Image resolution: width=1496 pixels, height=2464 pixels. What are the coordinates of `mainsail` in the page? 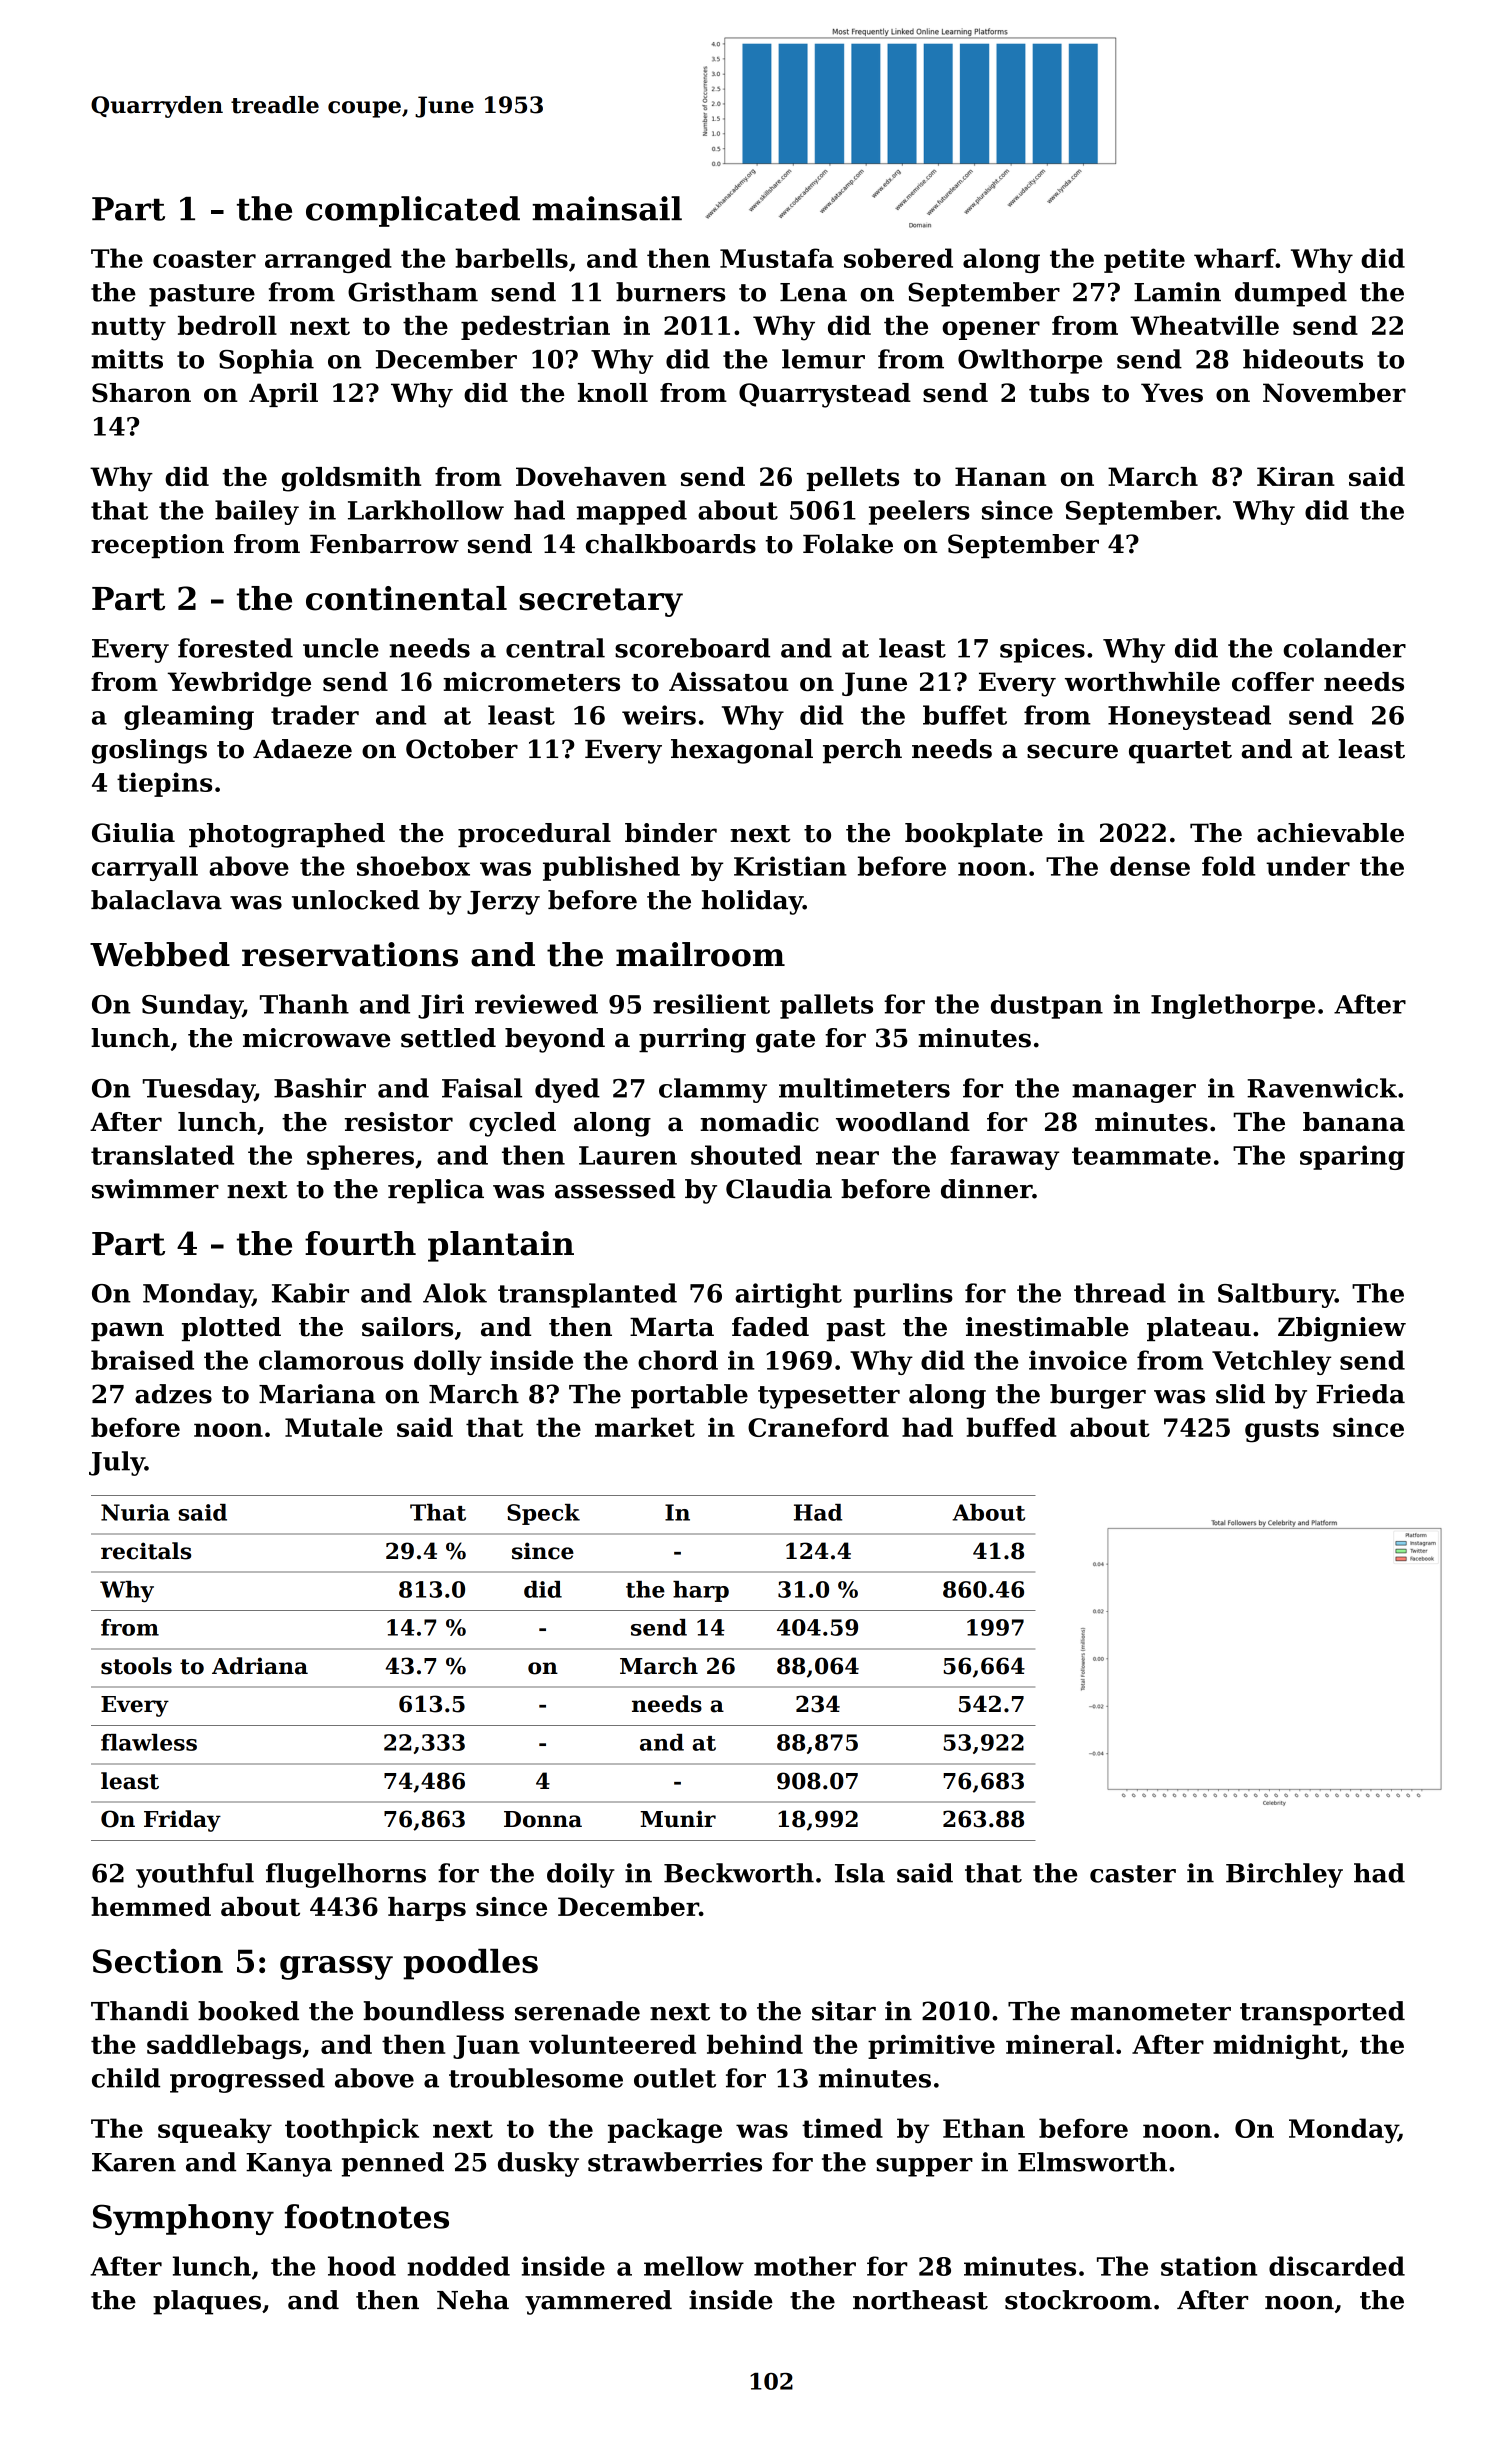 It's located at (607, 208).
